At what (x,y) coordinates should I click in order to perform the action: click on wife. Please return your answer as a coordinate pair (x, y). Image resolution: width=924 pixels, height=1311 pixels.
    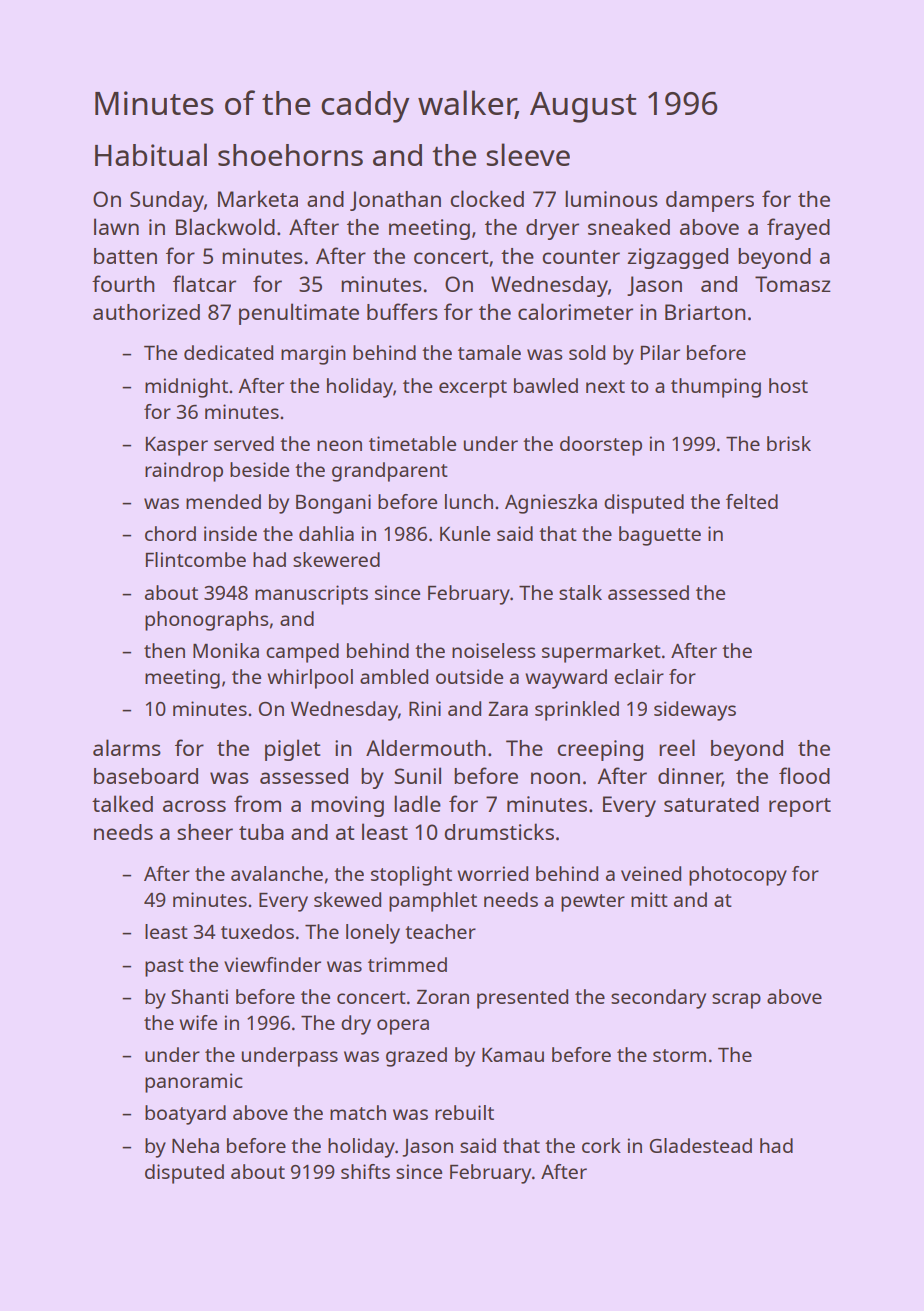
    Looking at the image, I should click on (198, 1022).
